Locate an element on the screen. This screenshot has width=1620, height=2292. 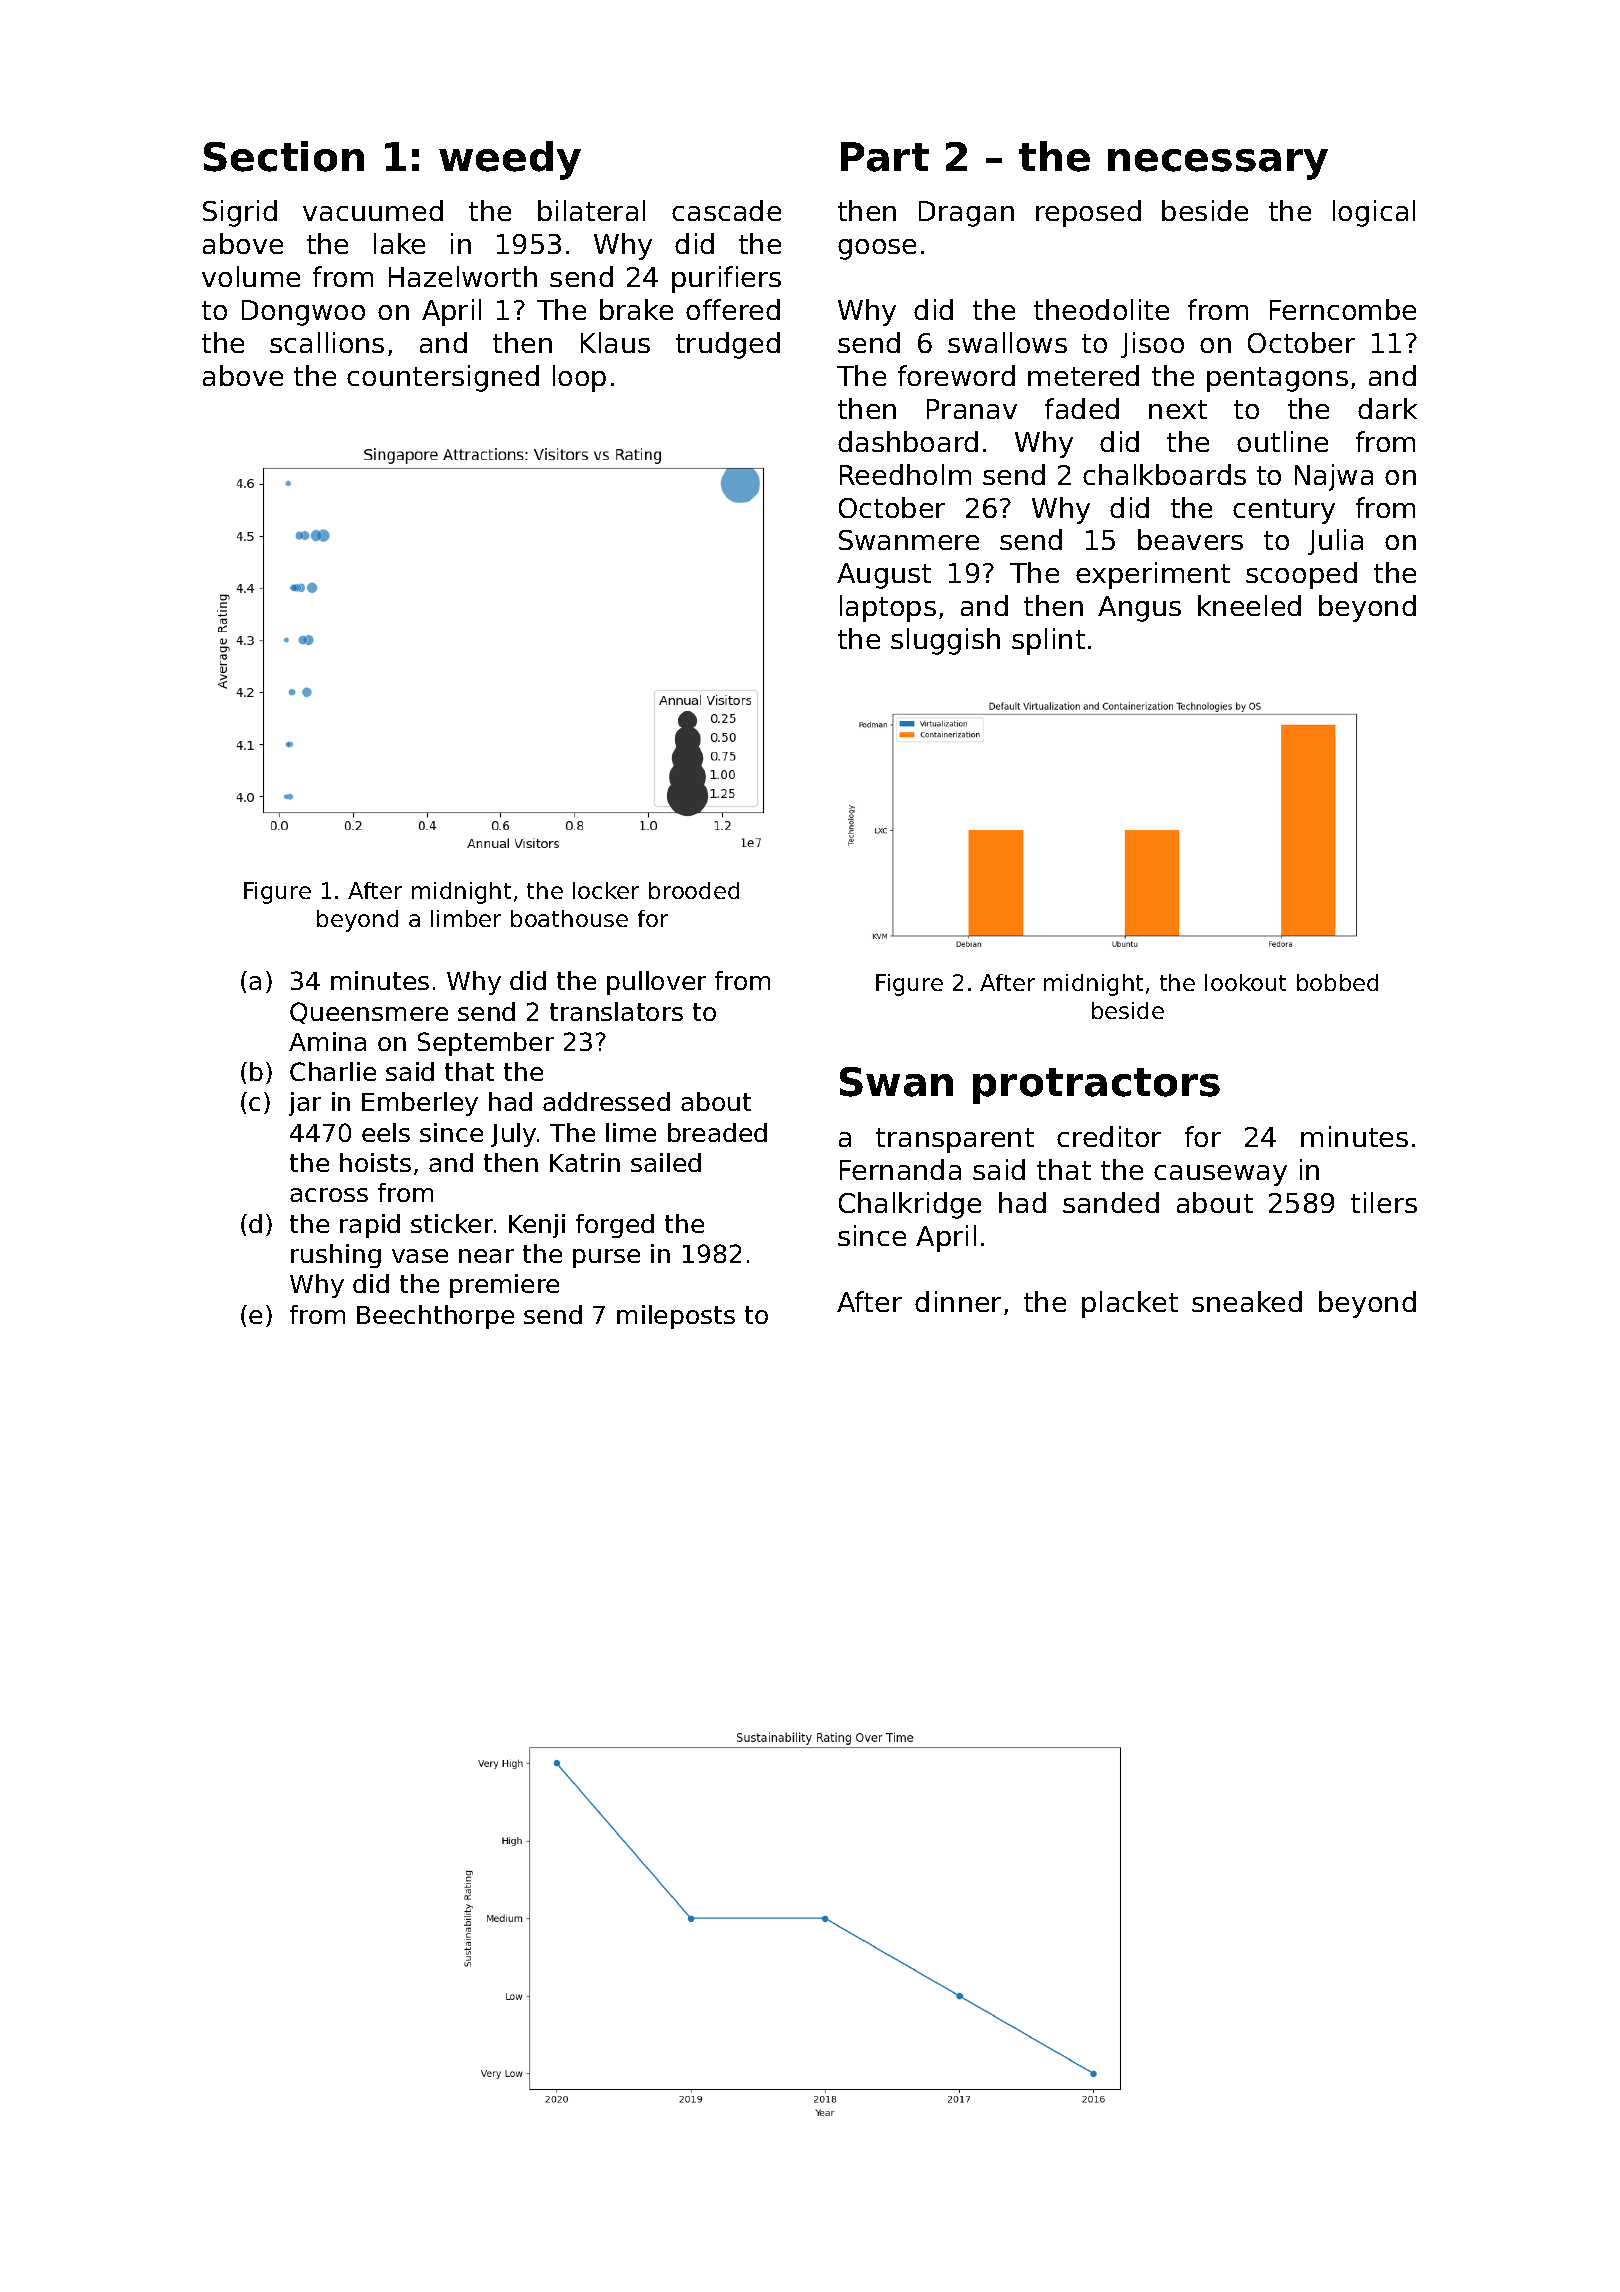
volume is located at coordinates (251, 276).
